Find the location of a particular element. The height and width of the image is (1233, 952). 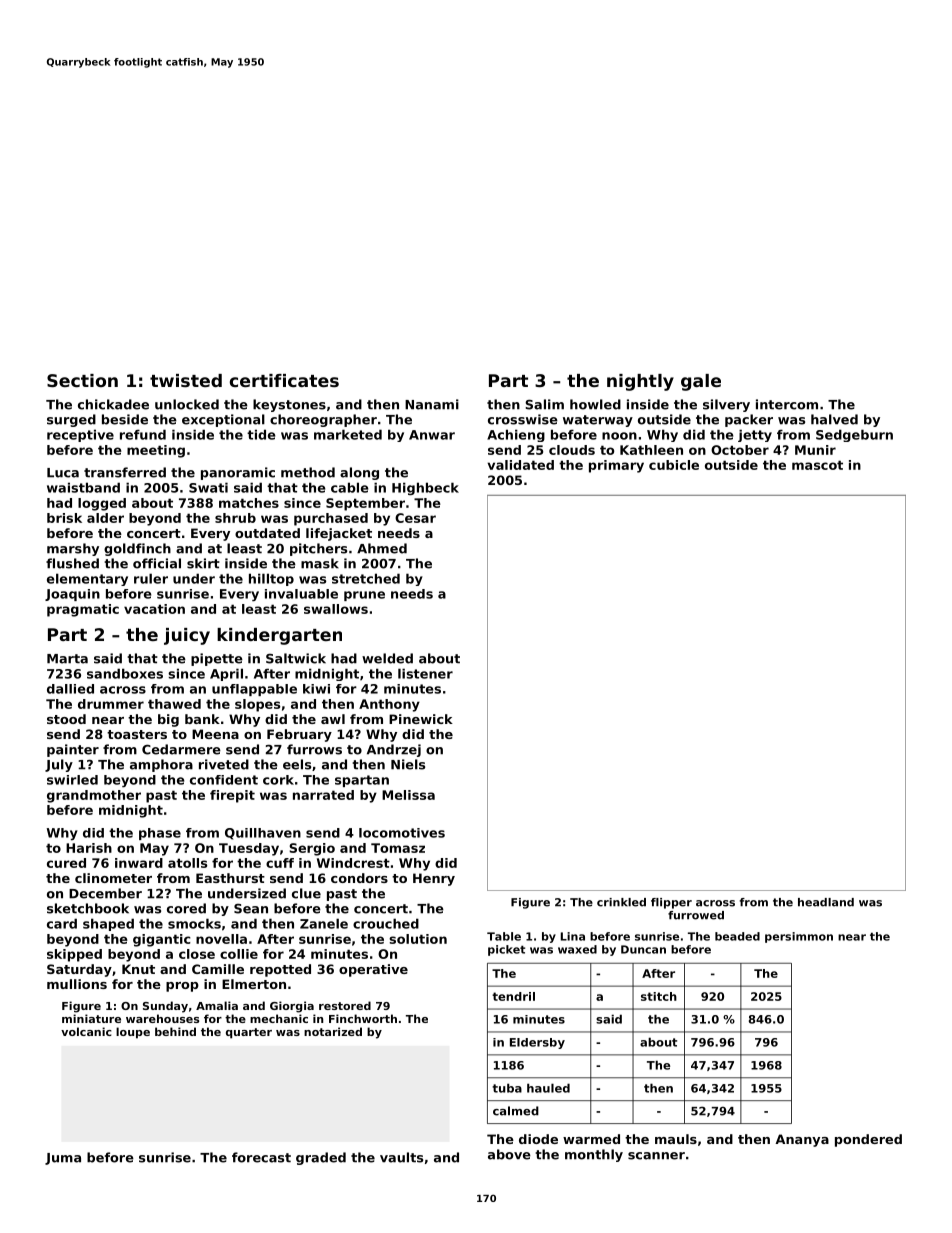

loupe is located at coordinates (133, 1033).
